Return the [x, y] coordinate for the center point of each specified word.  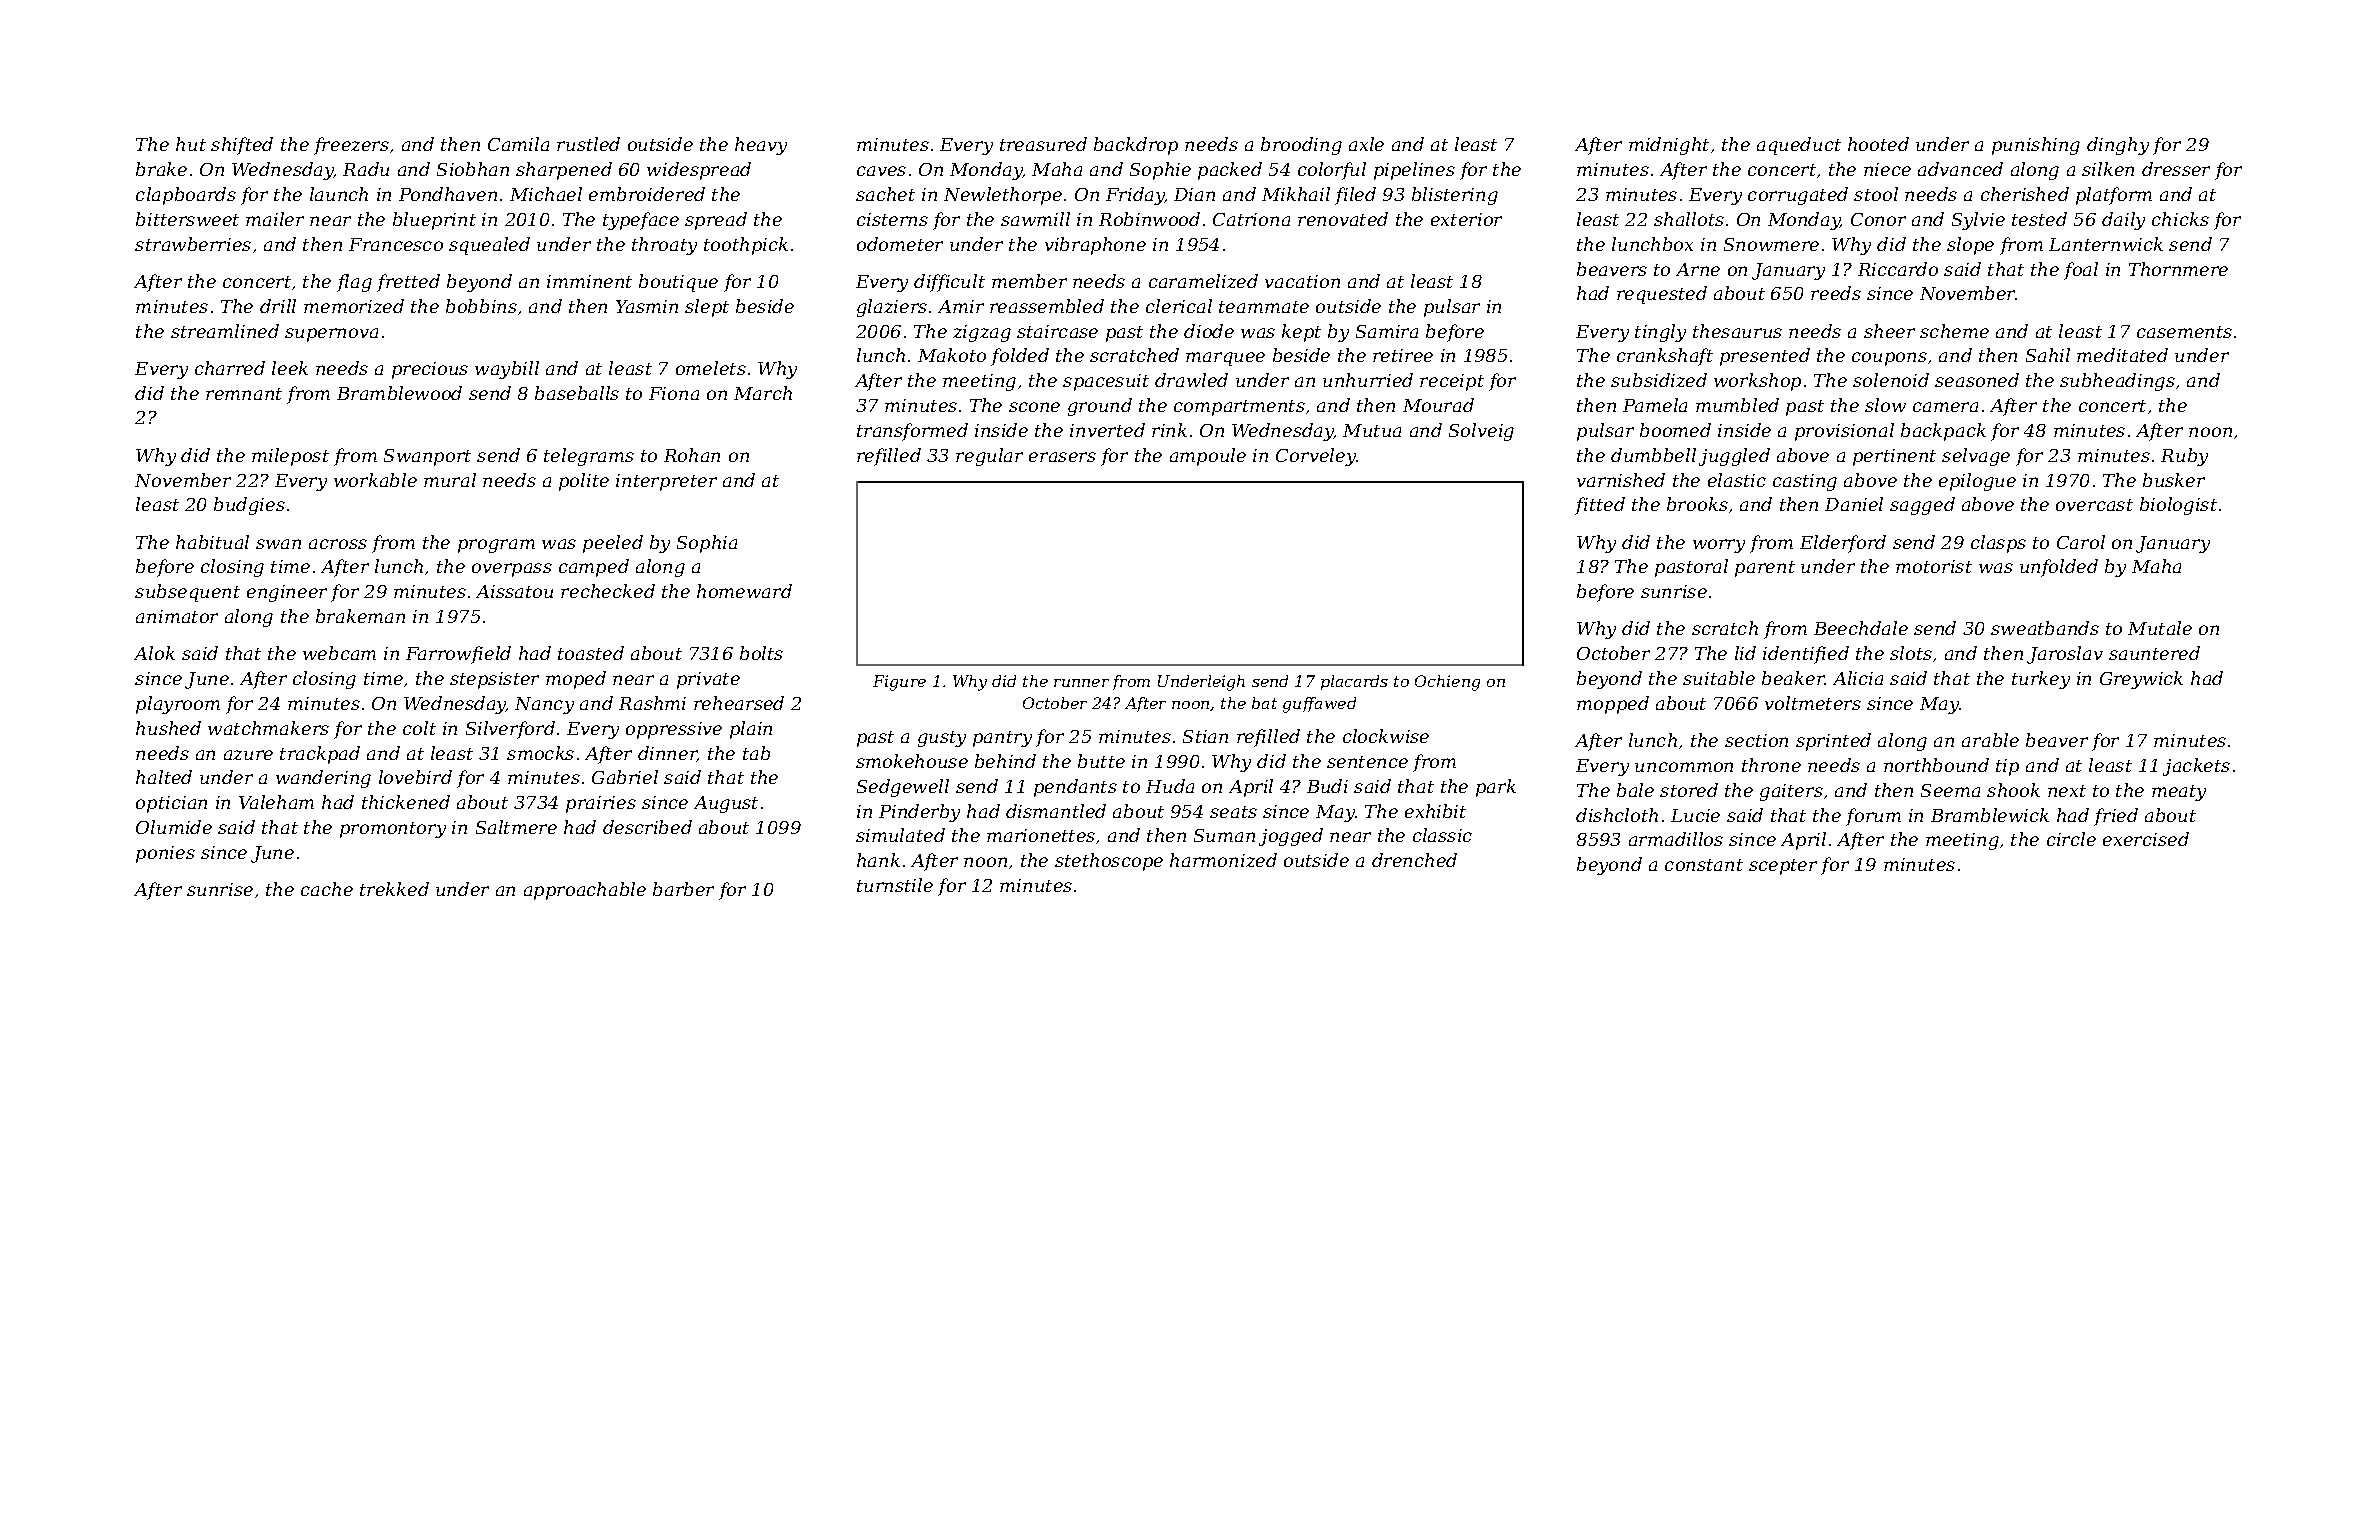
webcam [339, 653]
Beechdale [1861, 628]
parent [1765, 569]
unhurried [1368, 380]
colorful [1332, 171]
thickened [406, 802]
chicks [2180, 219]
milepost [290, 457]
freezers [351, 146]
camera [1945, 407]
